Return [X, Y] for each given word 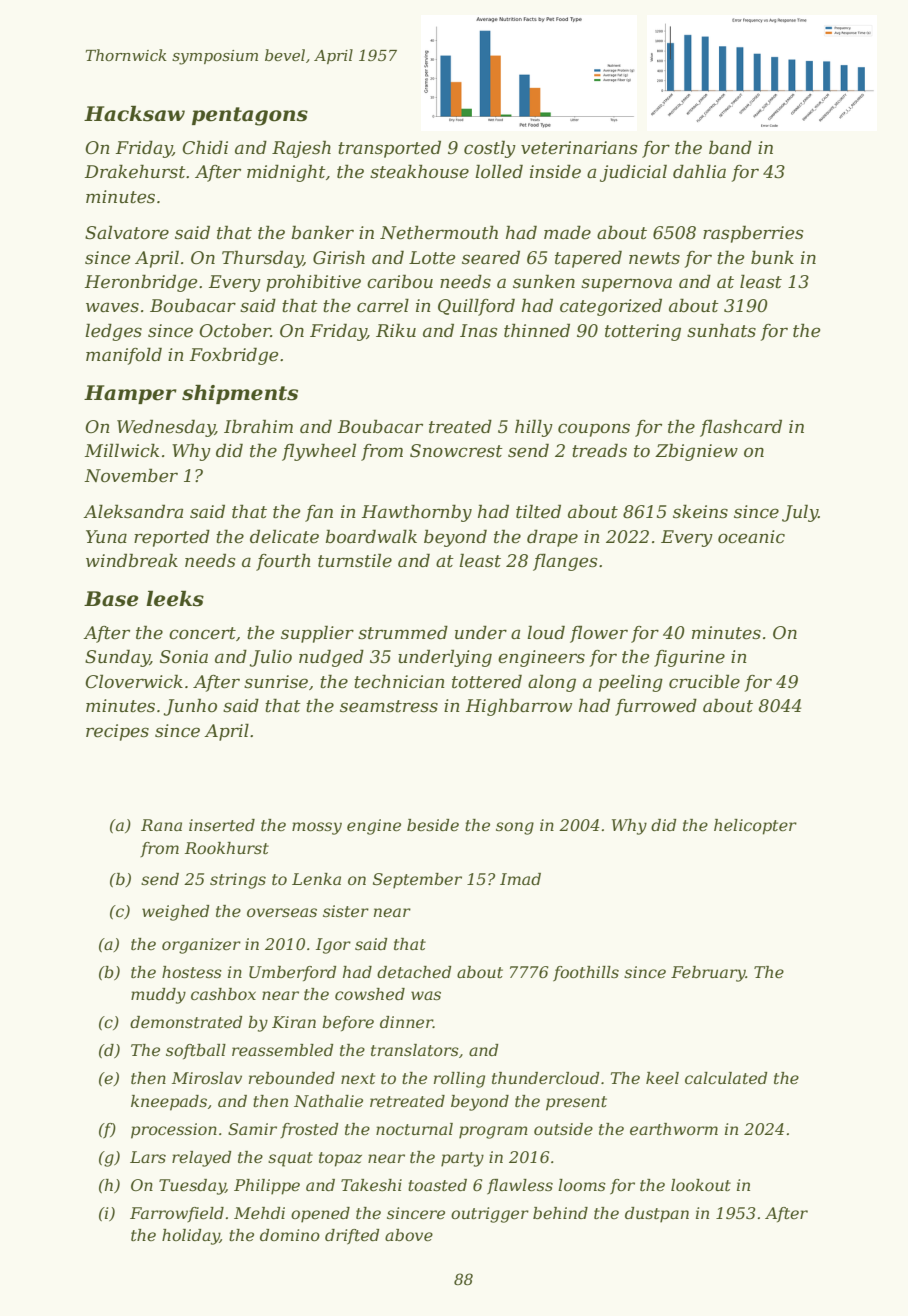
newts [654, 258]
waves [112, 307]
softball [196, 1052]
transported [389, 149]
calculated [726, 1078]
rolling [459, 1080]
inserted [222, 825]
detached [414, 972]
